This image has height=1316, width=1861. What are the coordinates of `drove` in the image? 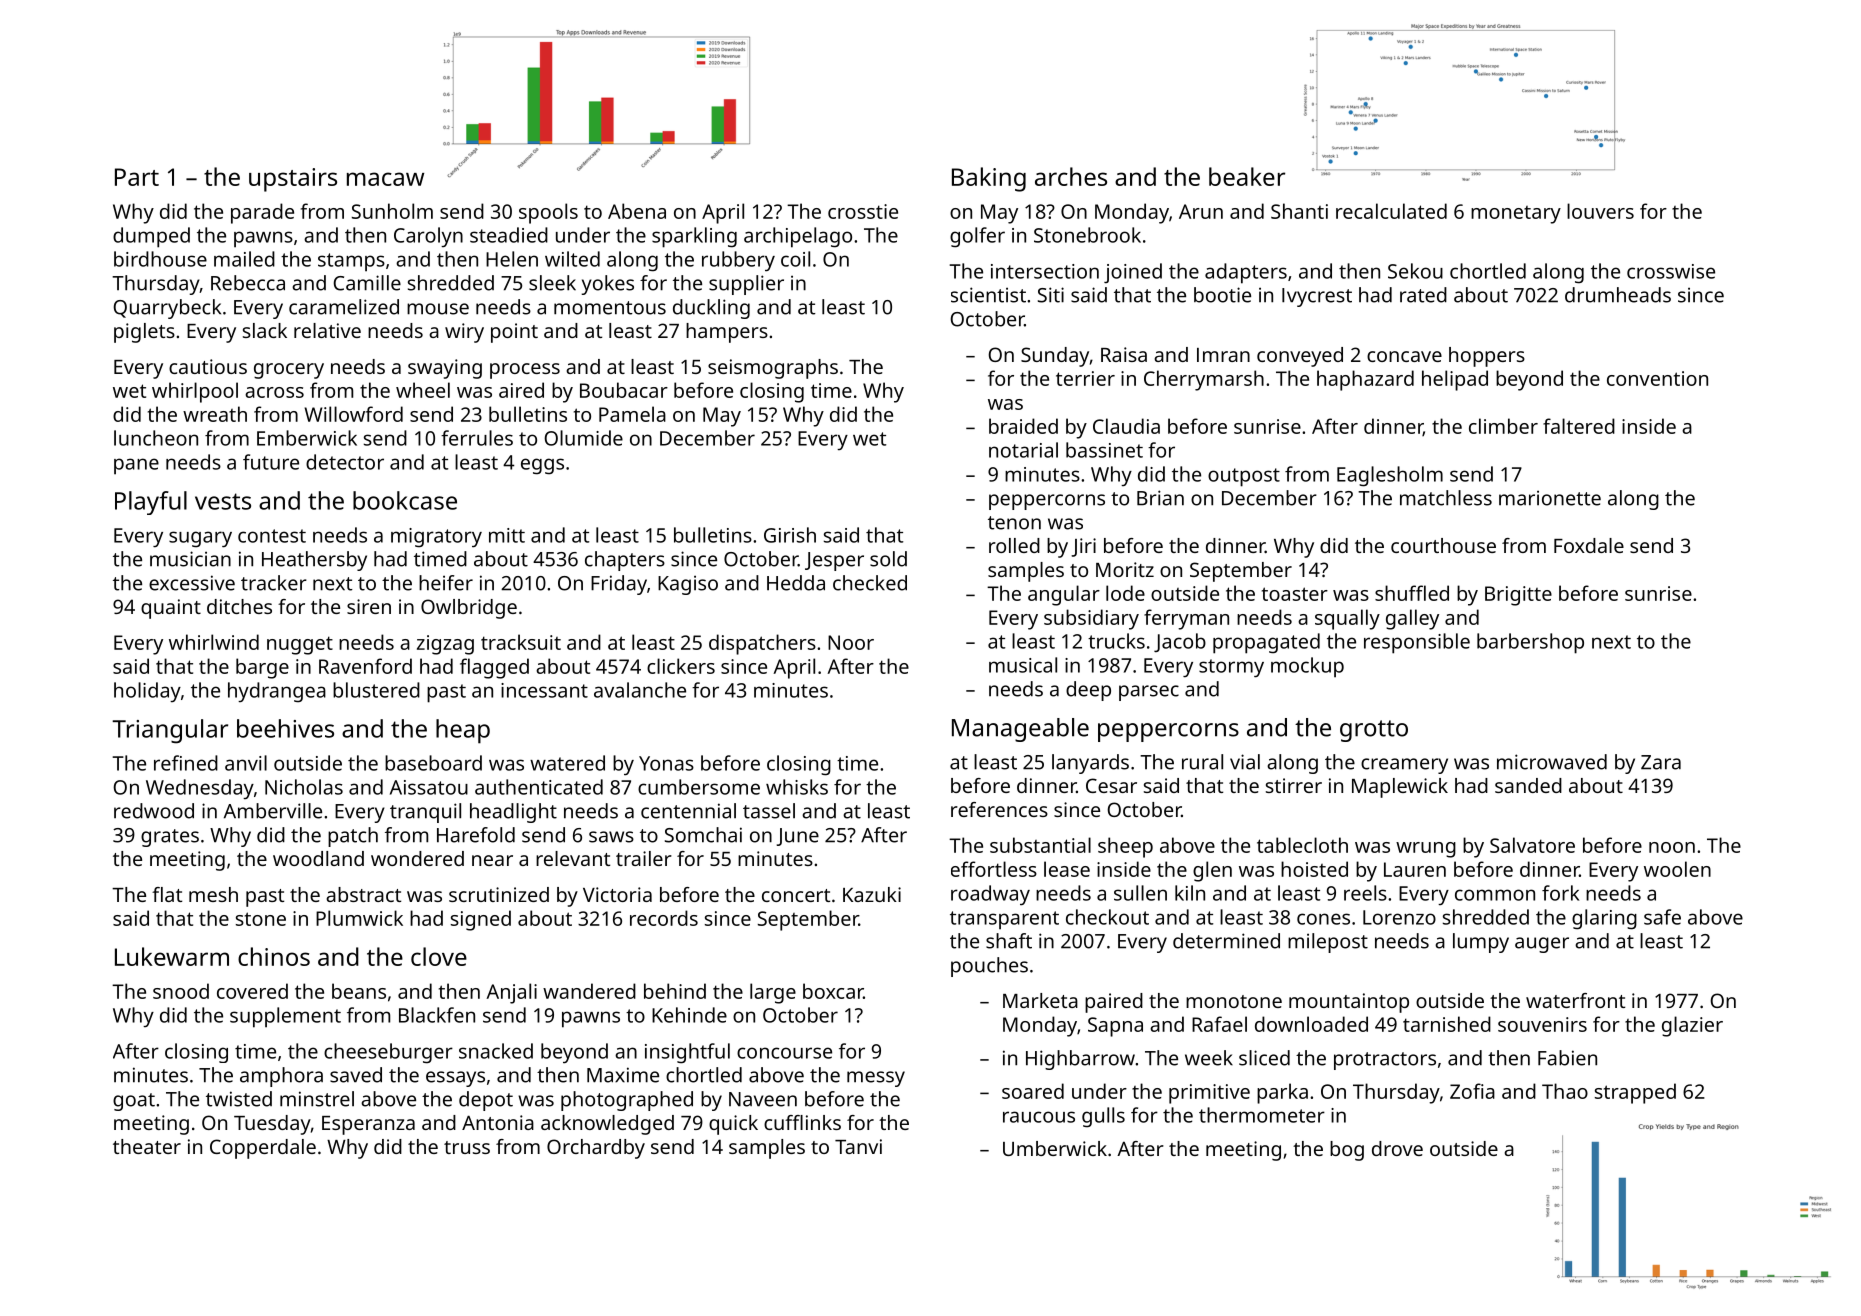 It's located at (1397, 1148).
